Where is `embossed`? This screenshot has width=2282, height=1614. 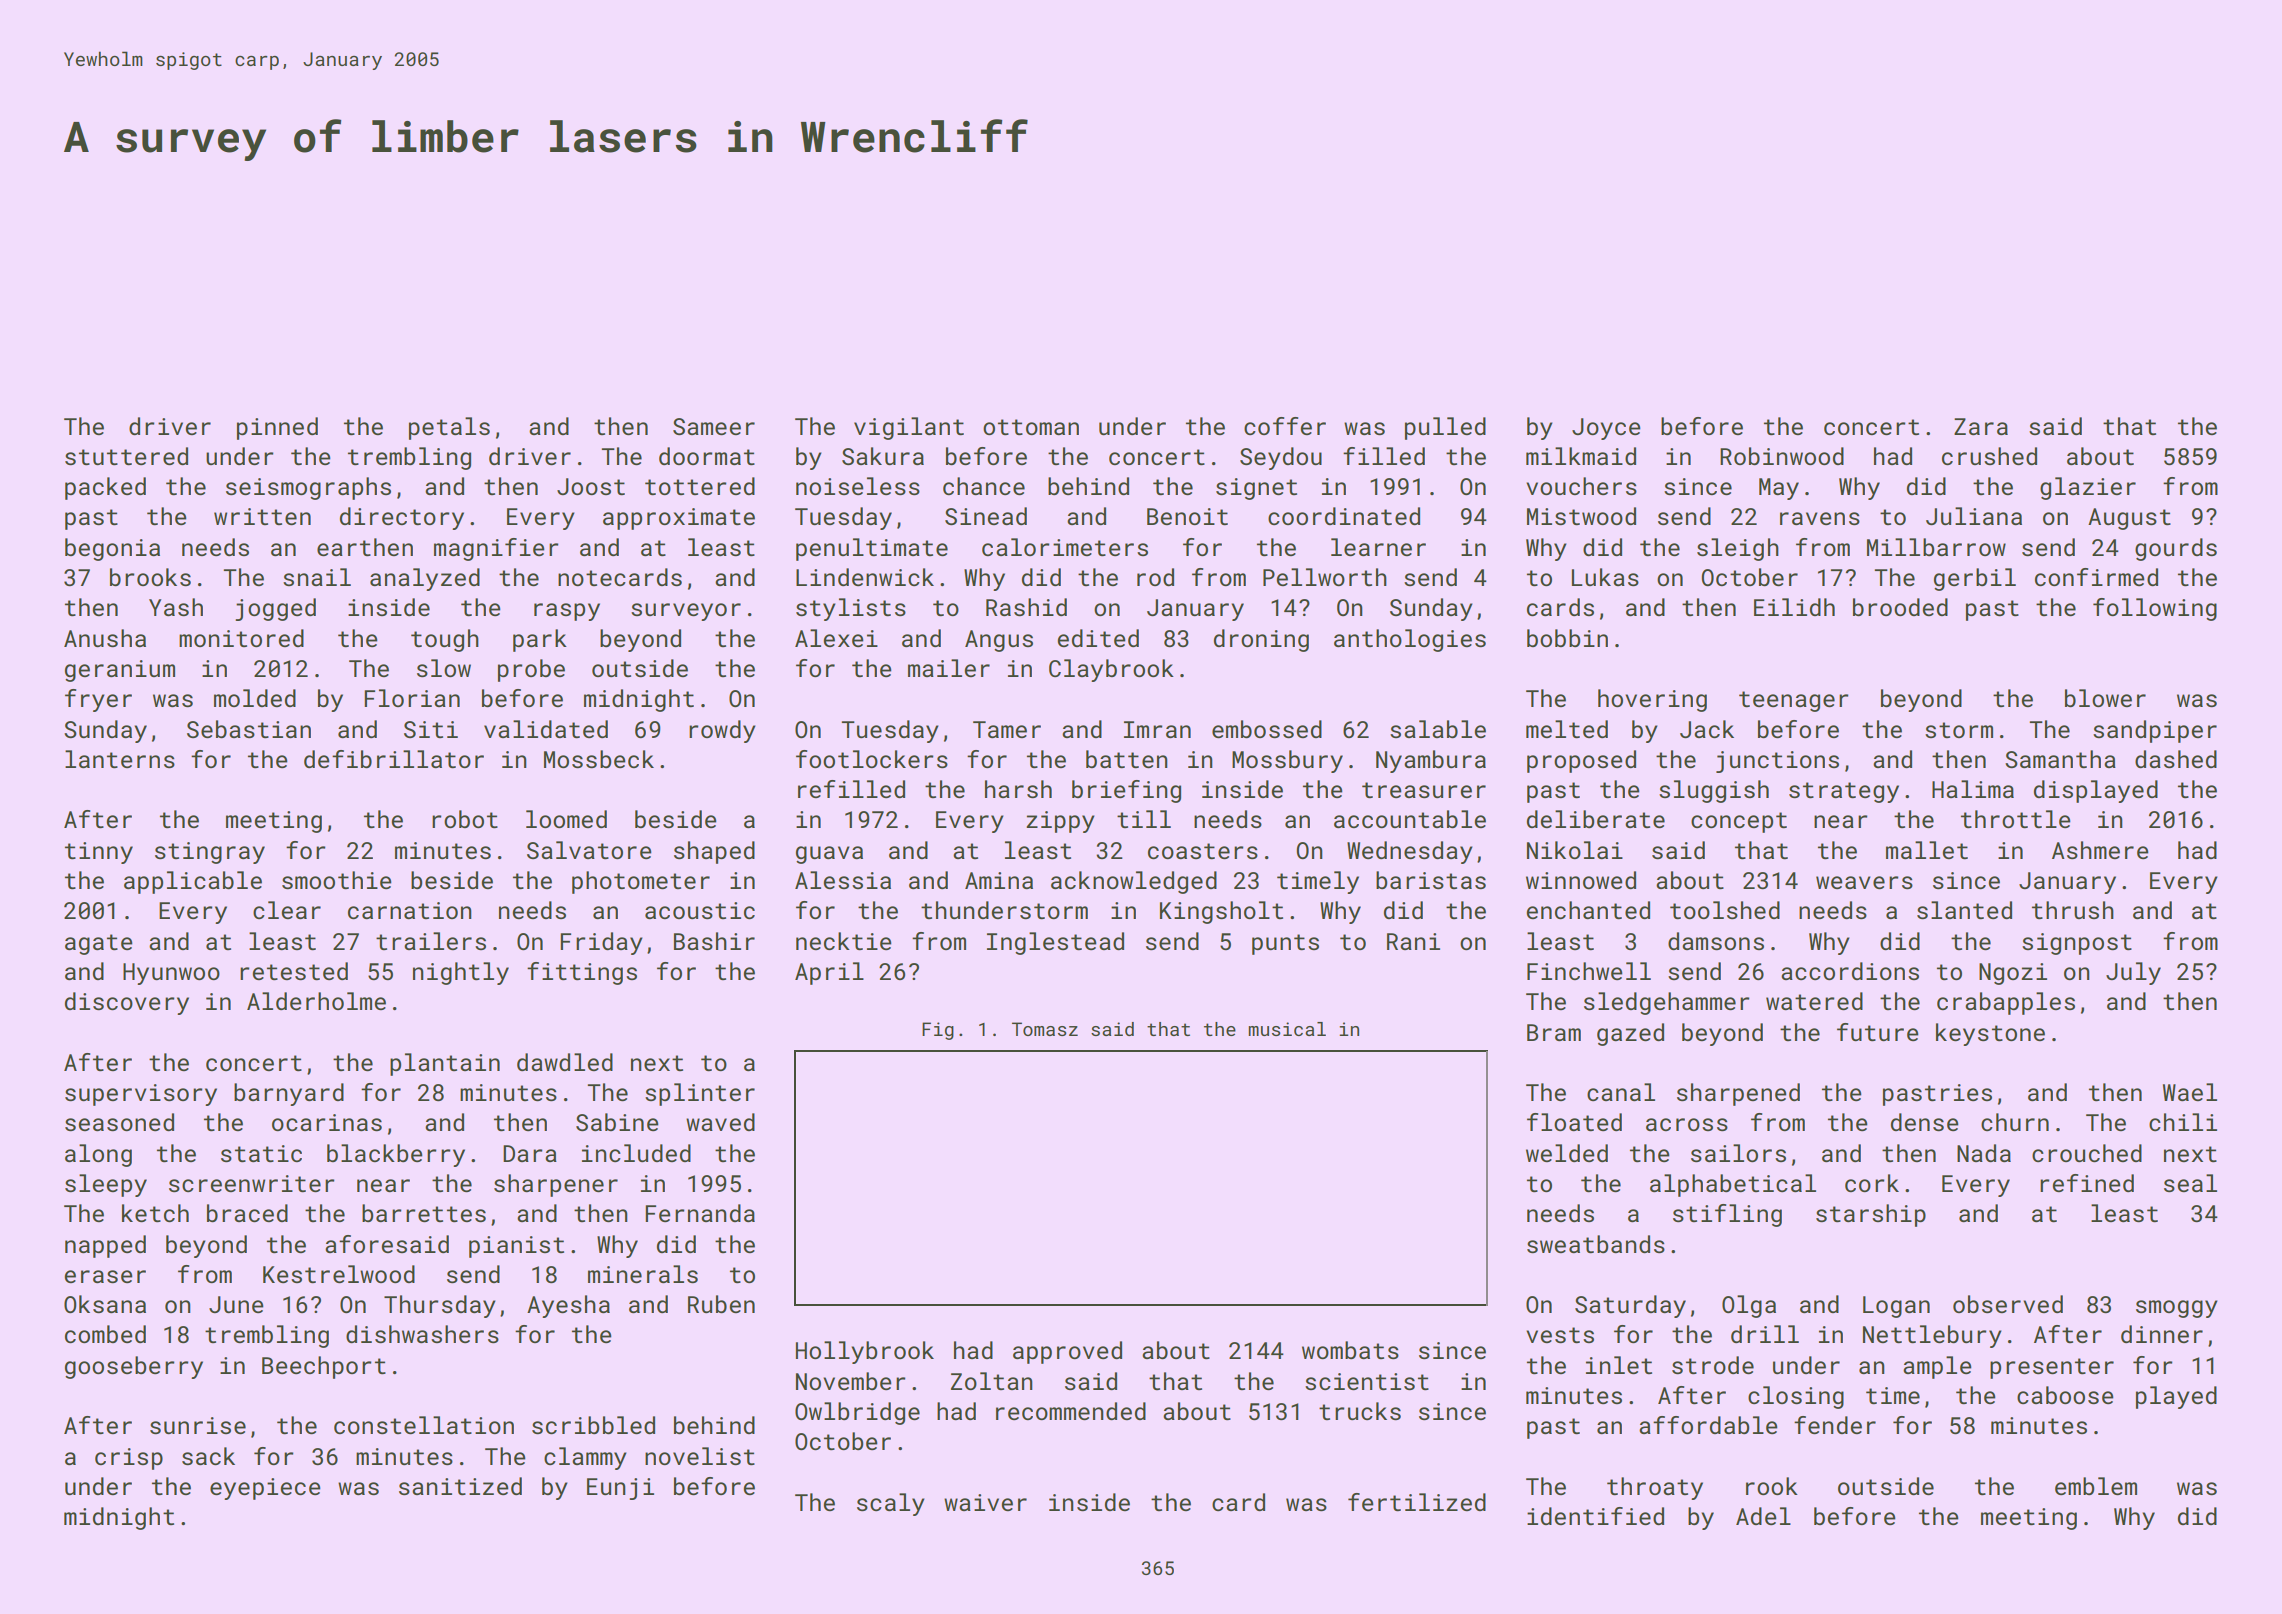
embossed is located at coordinates (1267, 729).
